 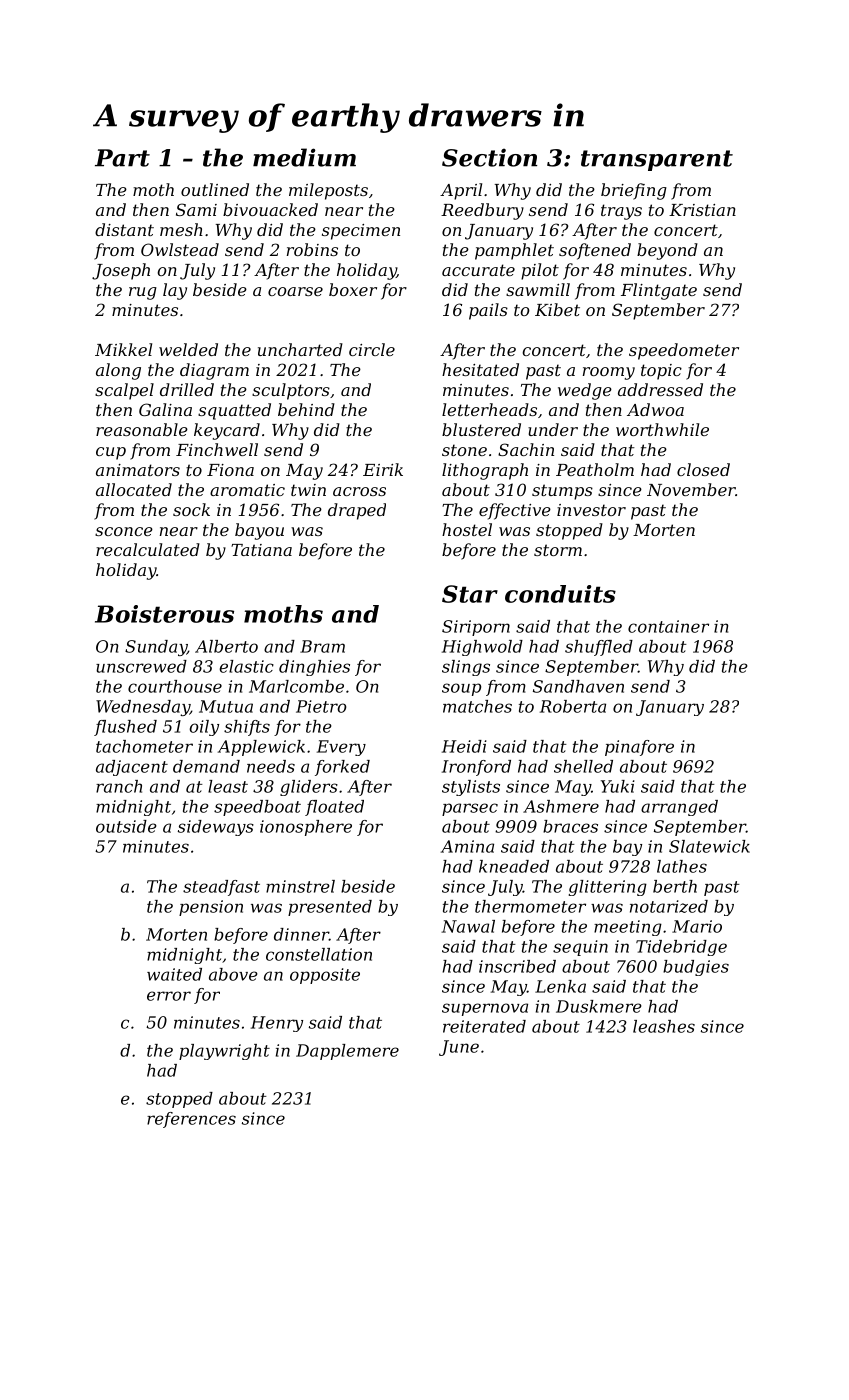 I want to click on blustered, so click(x=481, y=429).
